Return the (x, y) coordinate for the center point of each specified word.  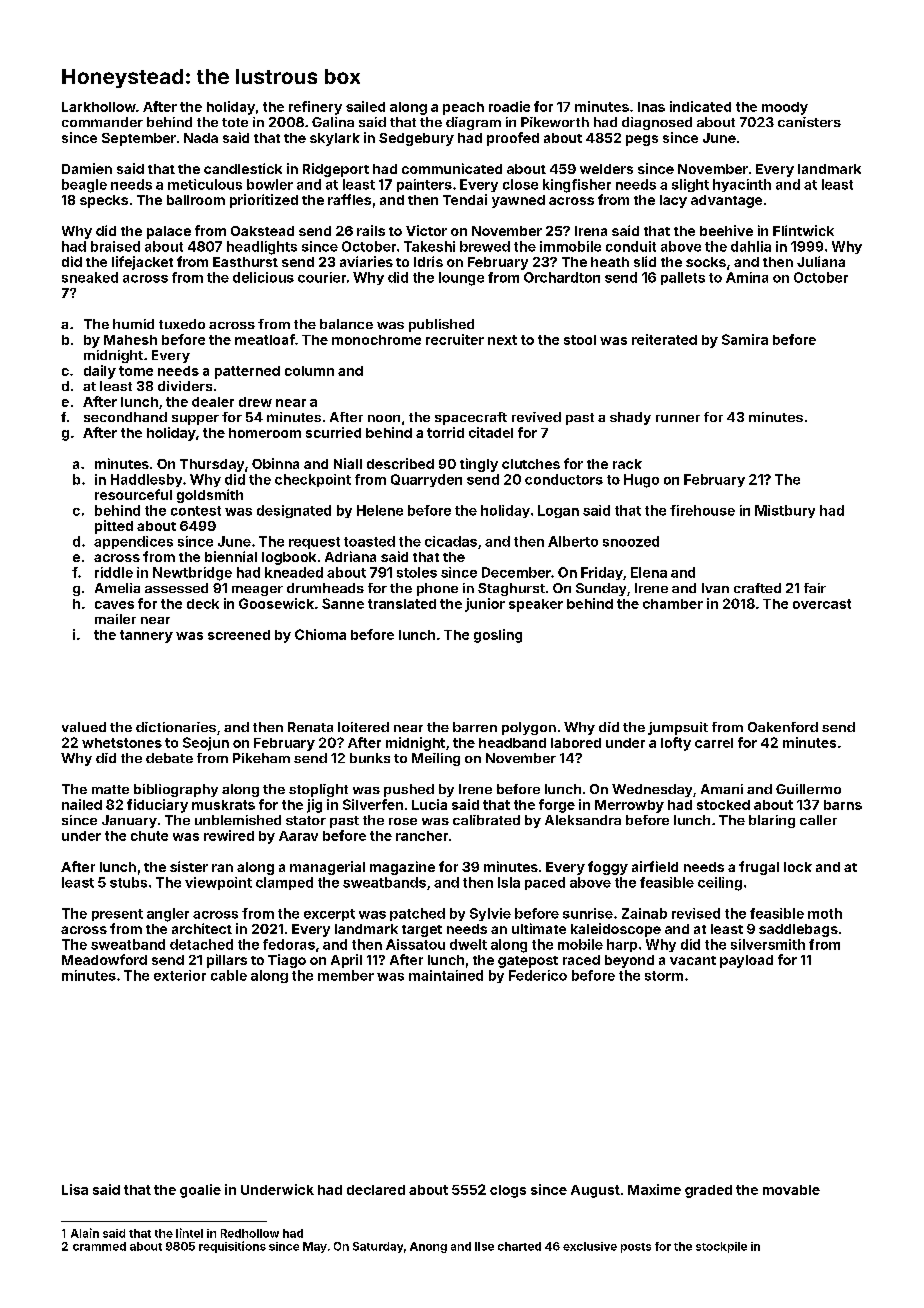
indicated (700, 106)
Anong (428, 1247)
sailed (365, 106)
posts (636, 1248)
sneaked (90, 277)
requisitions (232, 1247)
